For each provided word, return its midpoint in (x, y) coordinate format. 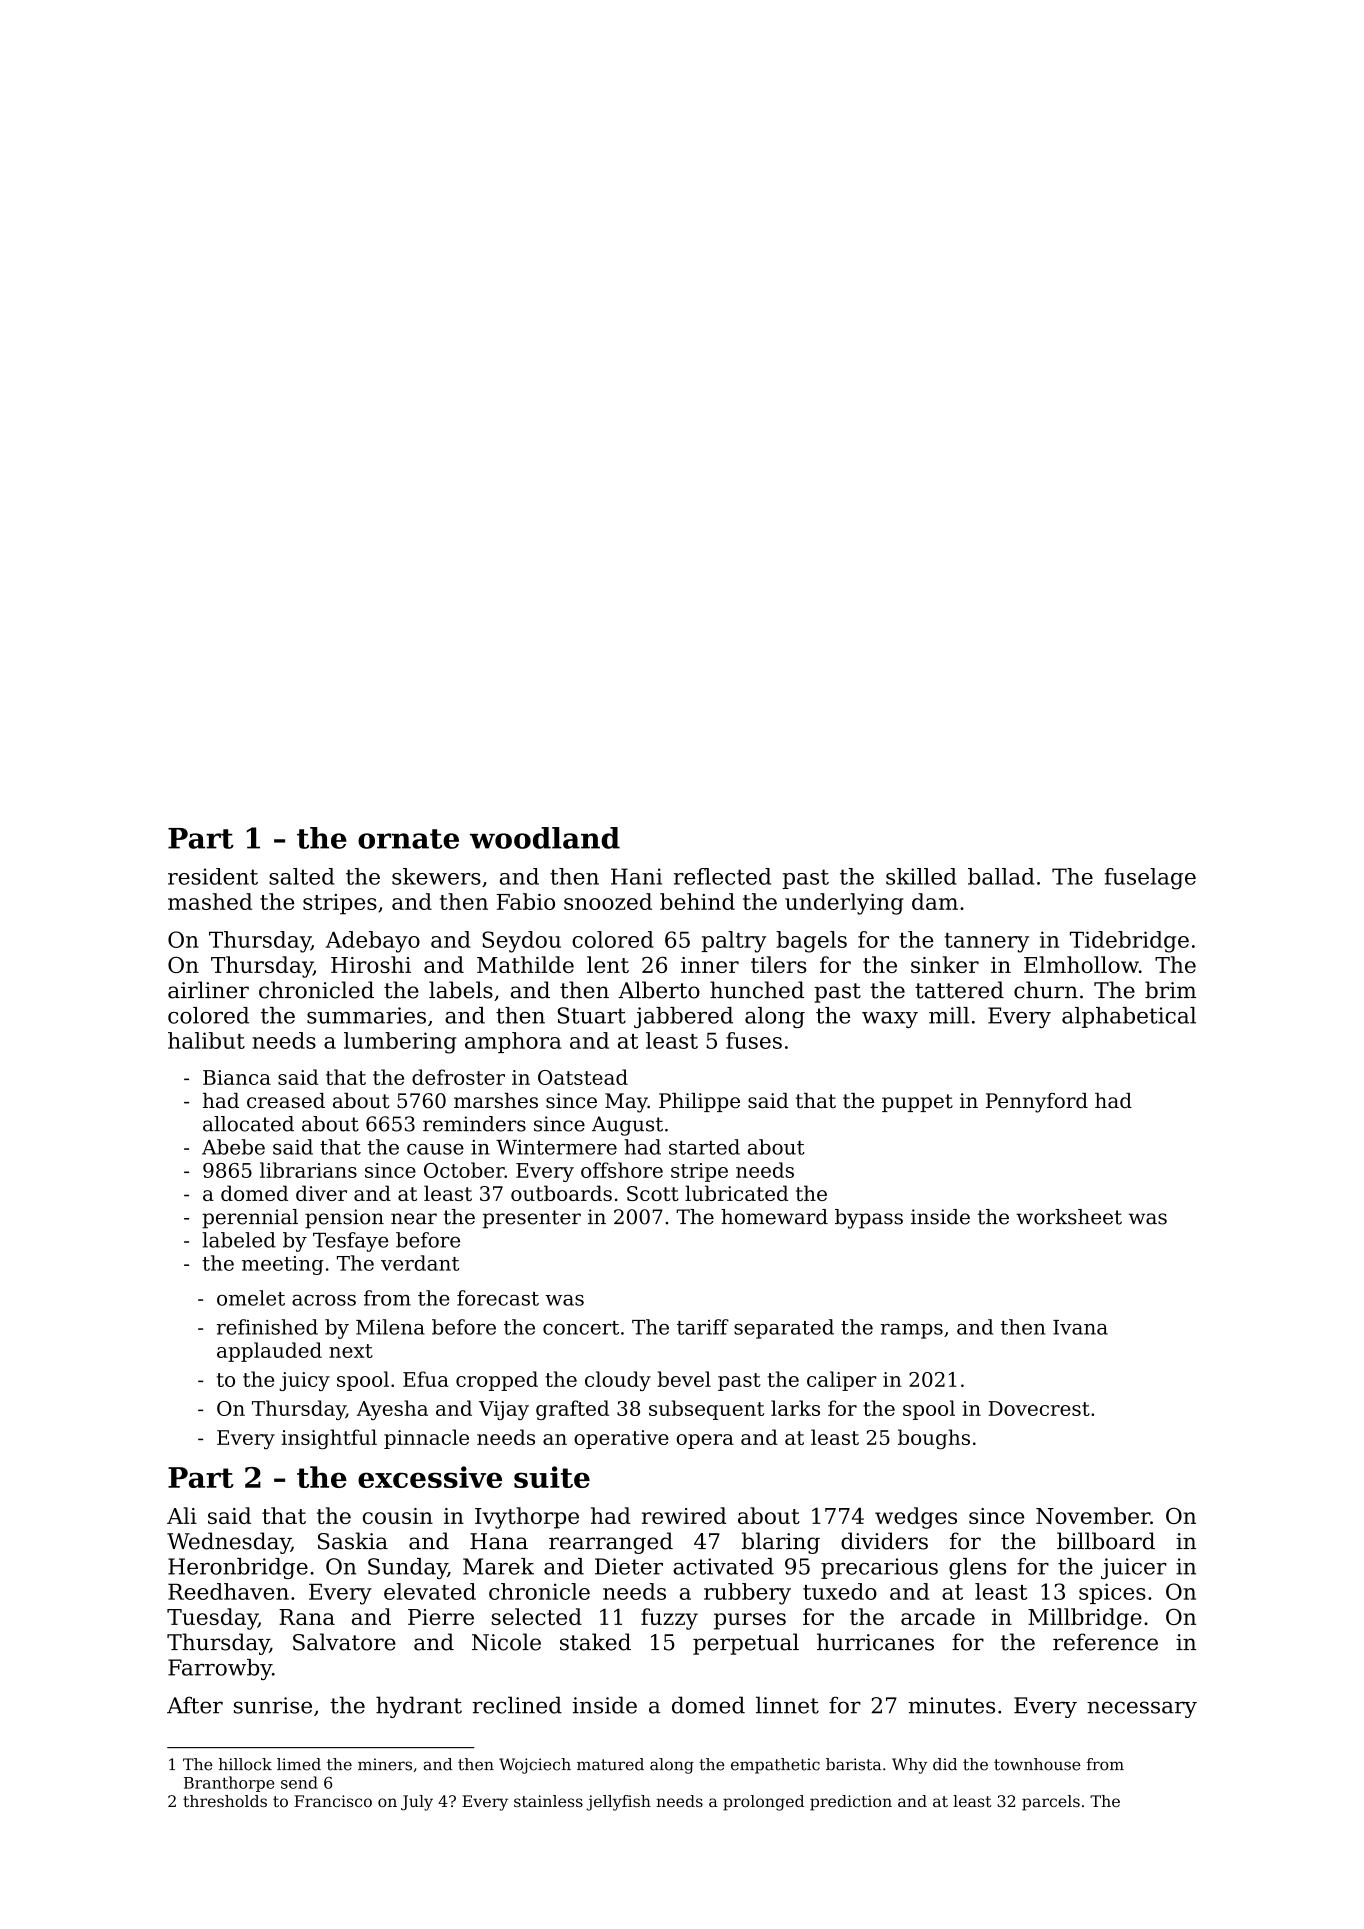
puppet (917, 1103)
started (704, 1147)
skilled (921, 876)
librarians (308, 1170)
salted (302, 876)
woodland (545, 838)
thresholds (225, 1801)
